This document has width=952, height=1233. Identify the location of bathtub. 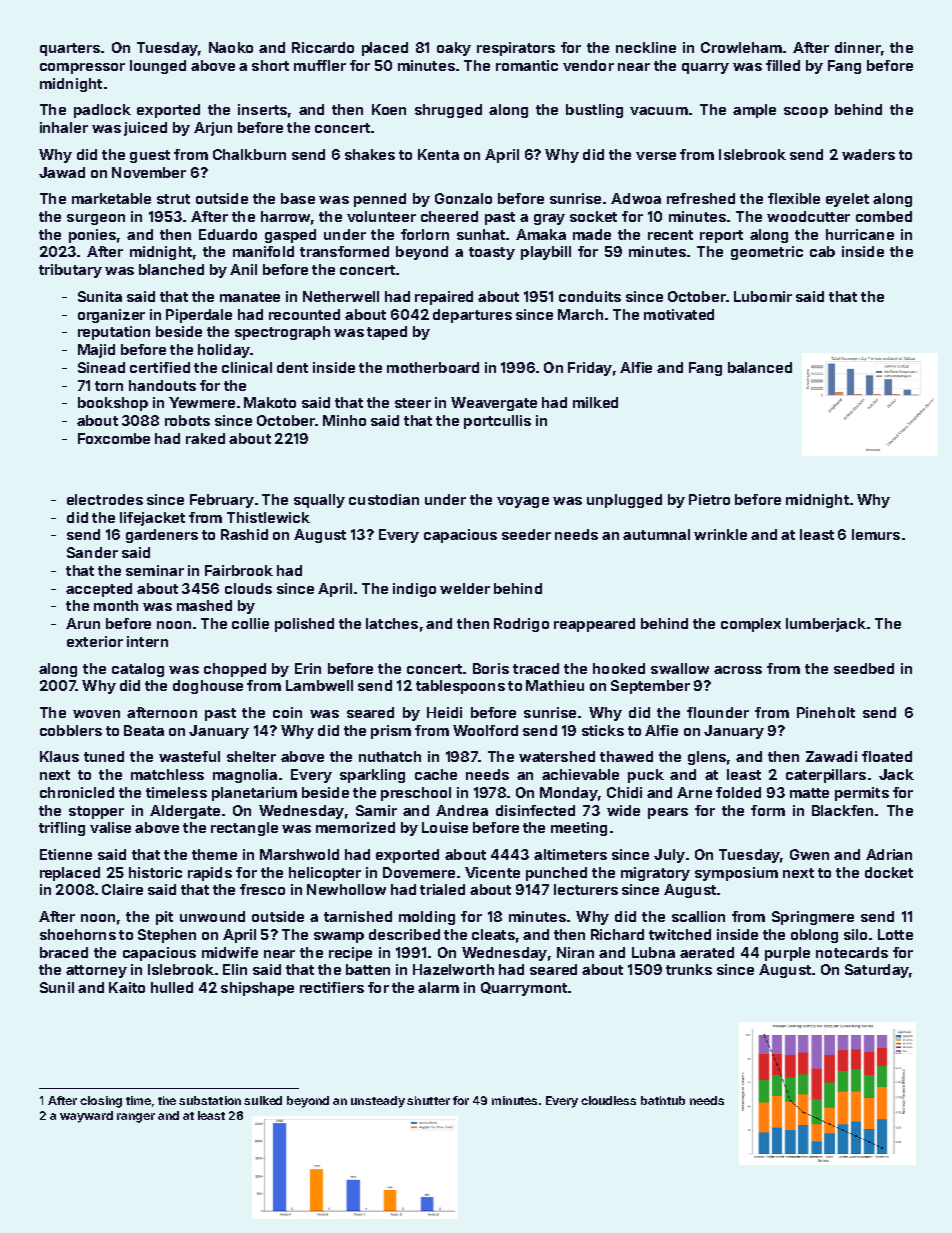
(663, 1100).
